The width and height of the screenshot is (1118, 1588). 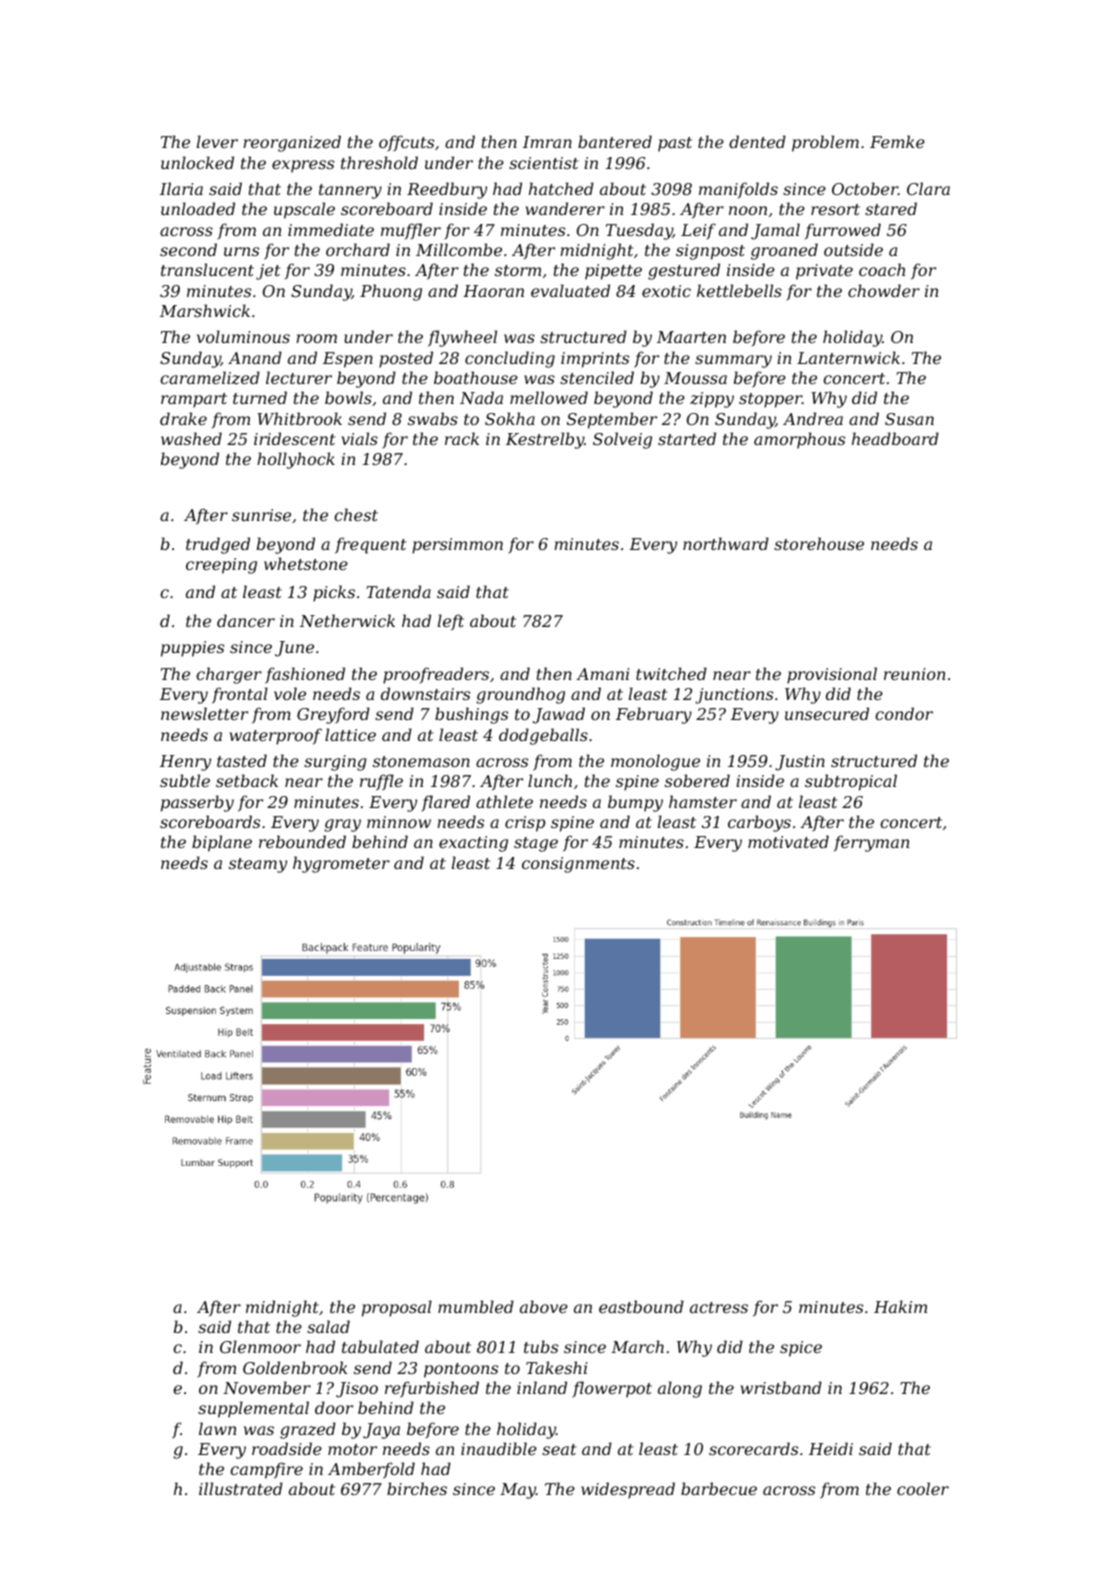 What do you see at coordinates (292, 143) in the screenshot?
I see `reorganized` at bounding box center [292, 143].
